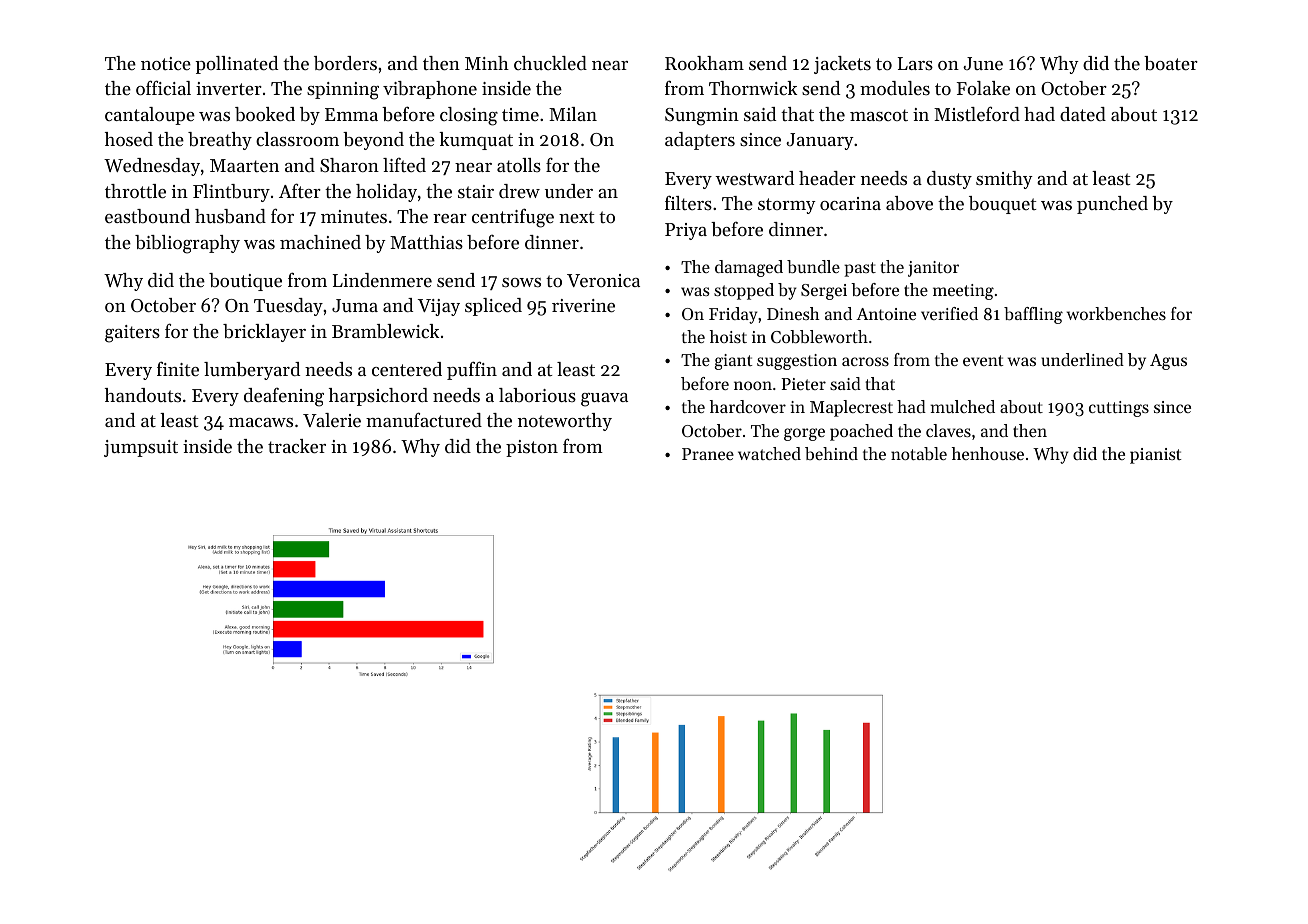 The image size is (1308, 924). I want to click on Veronica, so click(603, 280).
